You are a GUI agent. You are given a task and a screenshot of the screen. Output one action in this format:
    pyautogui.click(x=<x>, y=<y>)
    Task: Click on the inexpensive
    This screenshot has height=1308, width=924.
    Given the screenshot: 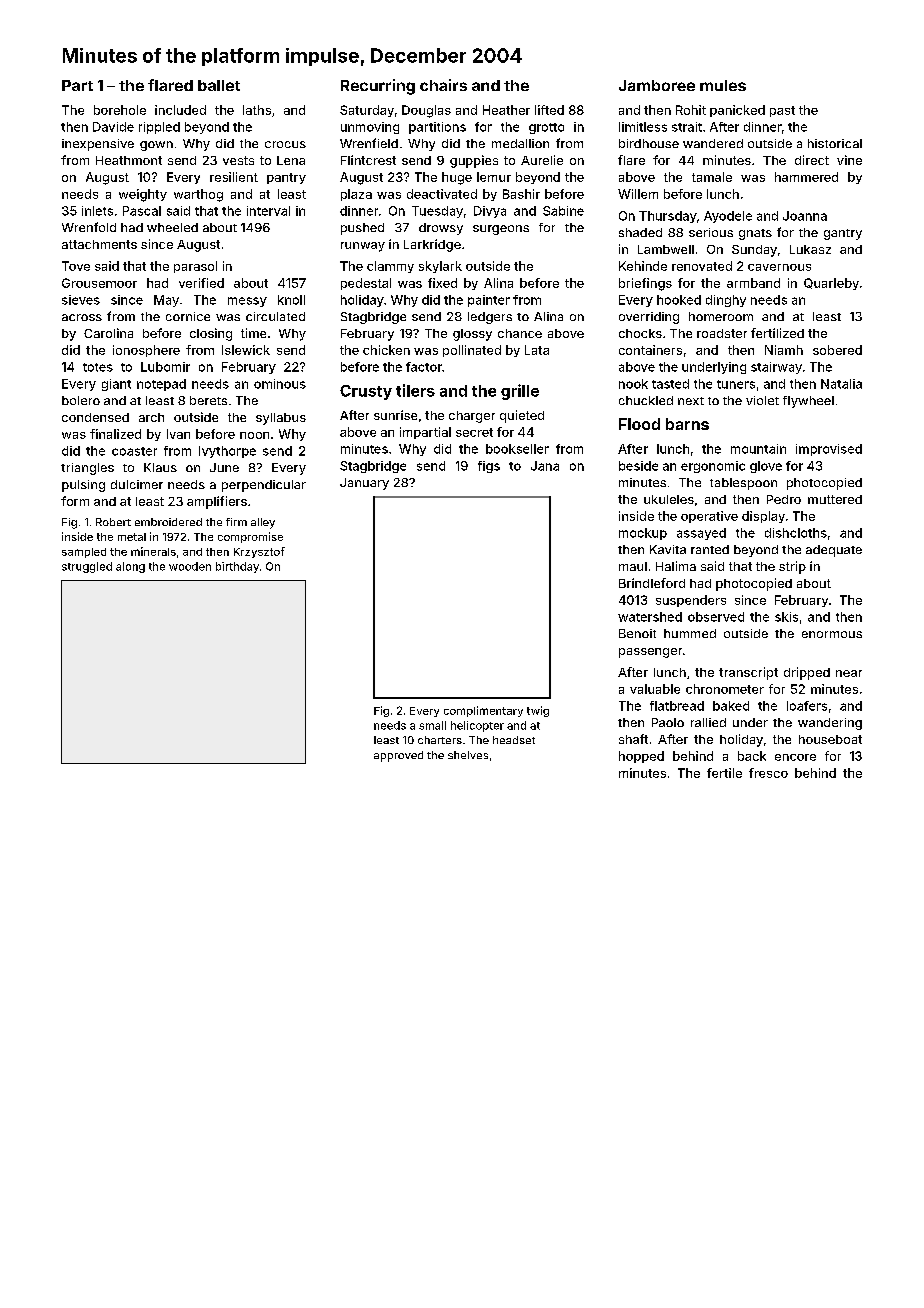 What is the action you would take?
    pyautogui.click(x=98, y=145)
